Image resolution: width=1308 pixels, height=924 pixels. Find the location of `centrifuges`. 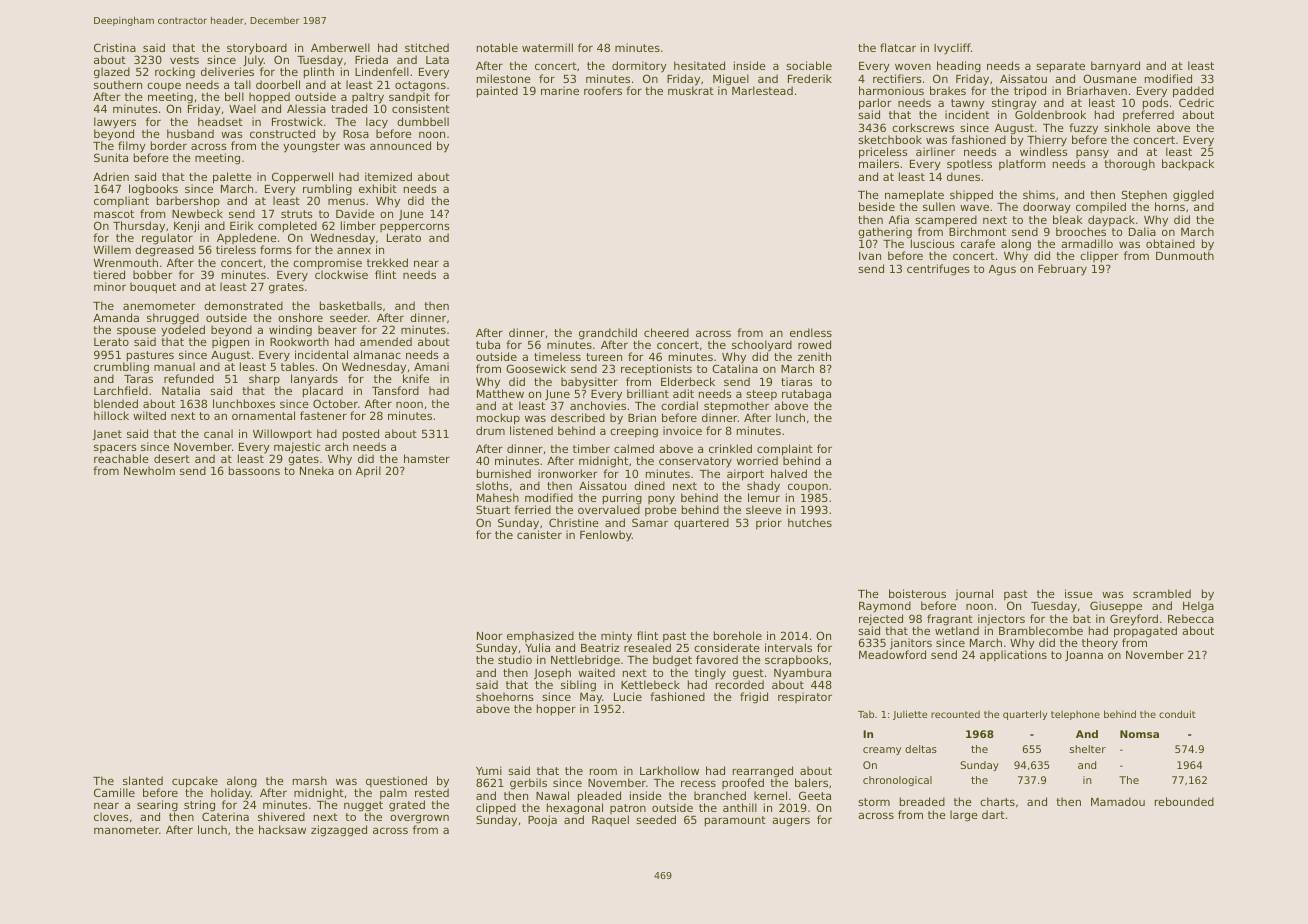

centrifuges is located at coordinates (938, 270).
